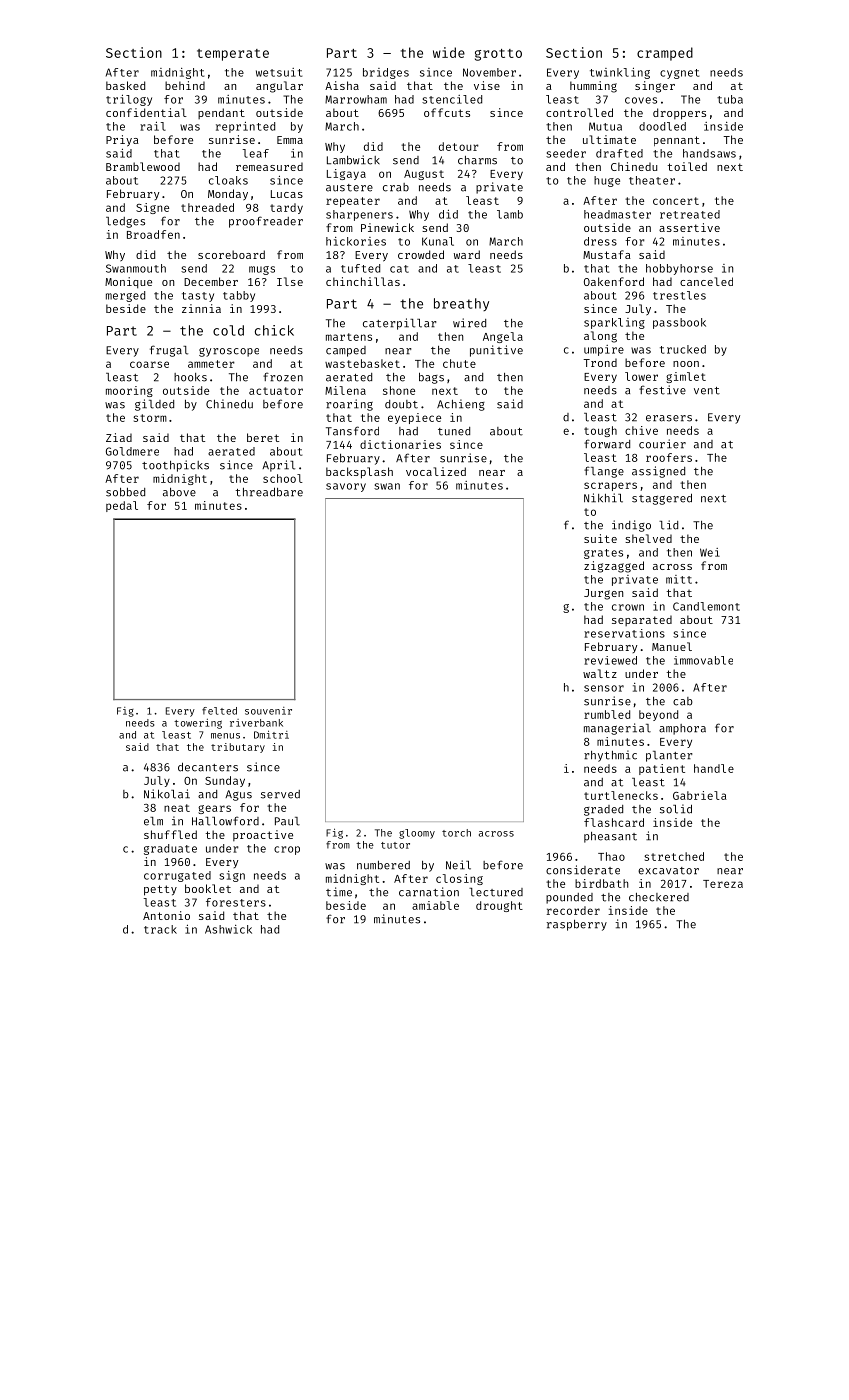  Describe the element at coordinates (401, 404) in the screenshot. I see `doubt` at that location.
